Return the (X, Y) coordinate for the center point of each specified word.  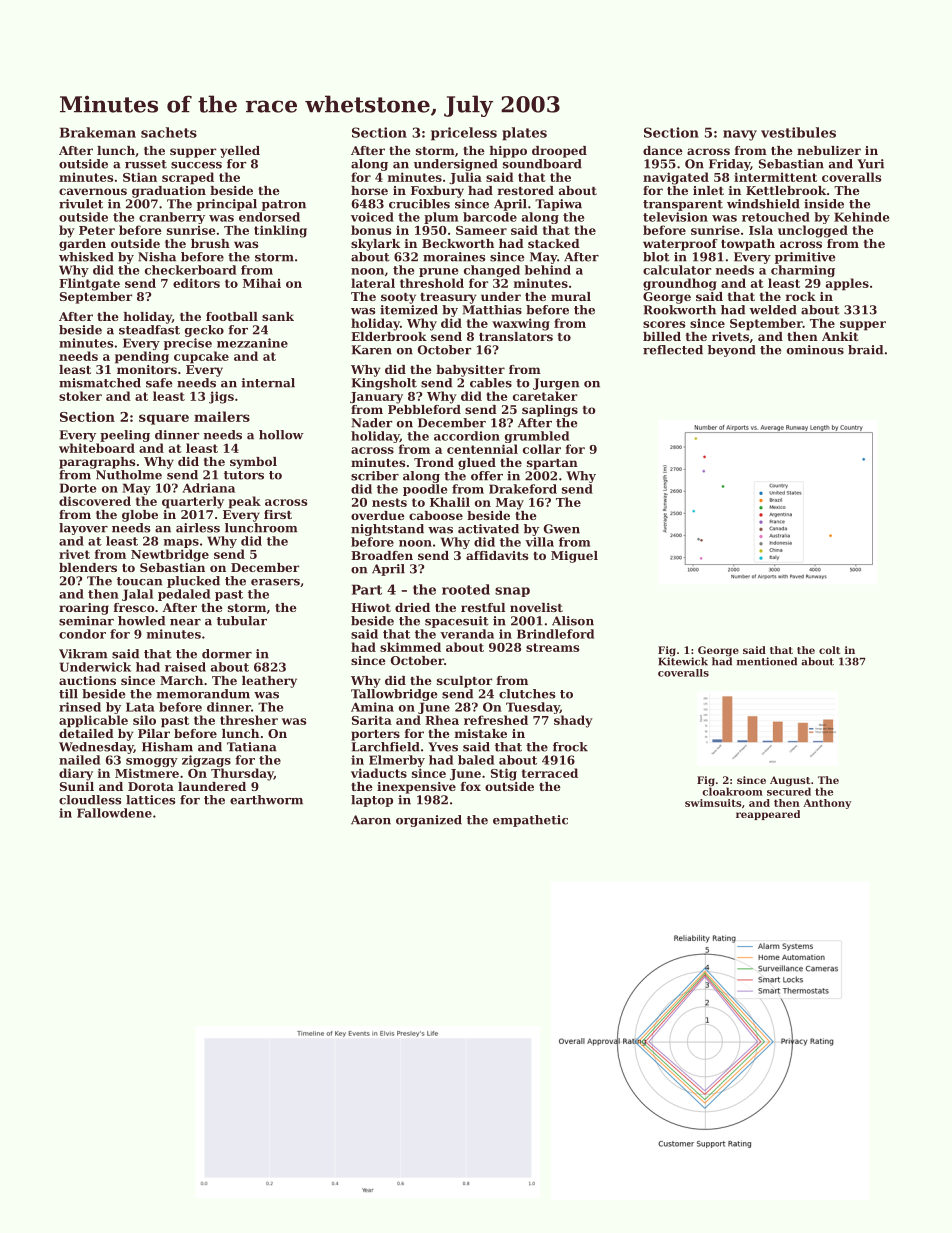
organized (429, 821)
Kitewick (683, 661)
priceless (464, 134)
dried (412, 607)
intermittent (775, 177)
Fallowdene (114, 813)
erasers (275, 582)
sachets (169, 132)
